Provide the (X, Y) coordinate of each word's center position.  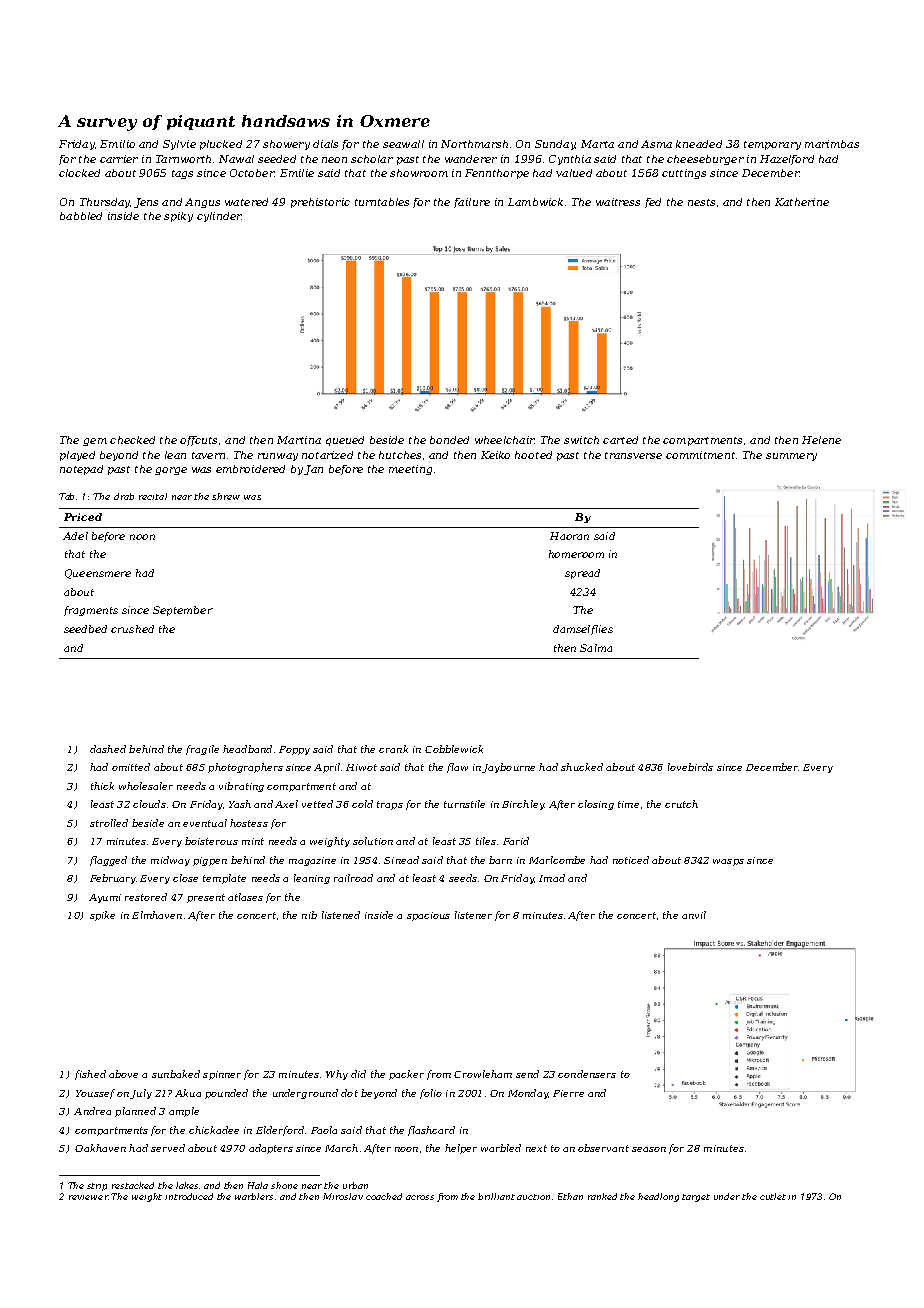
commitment (700, 455)
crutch (681, 804)
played (77, 456)
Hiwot (361, 767)
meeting (410, 470)
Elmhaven (157, 915)
